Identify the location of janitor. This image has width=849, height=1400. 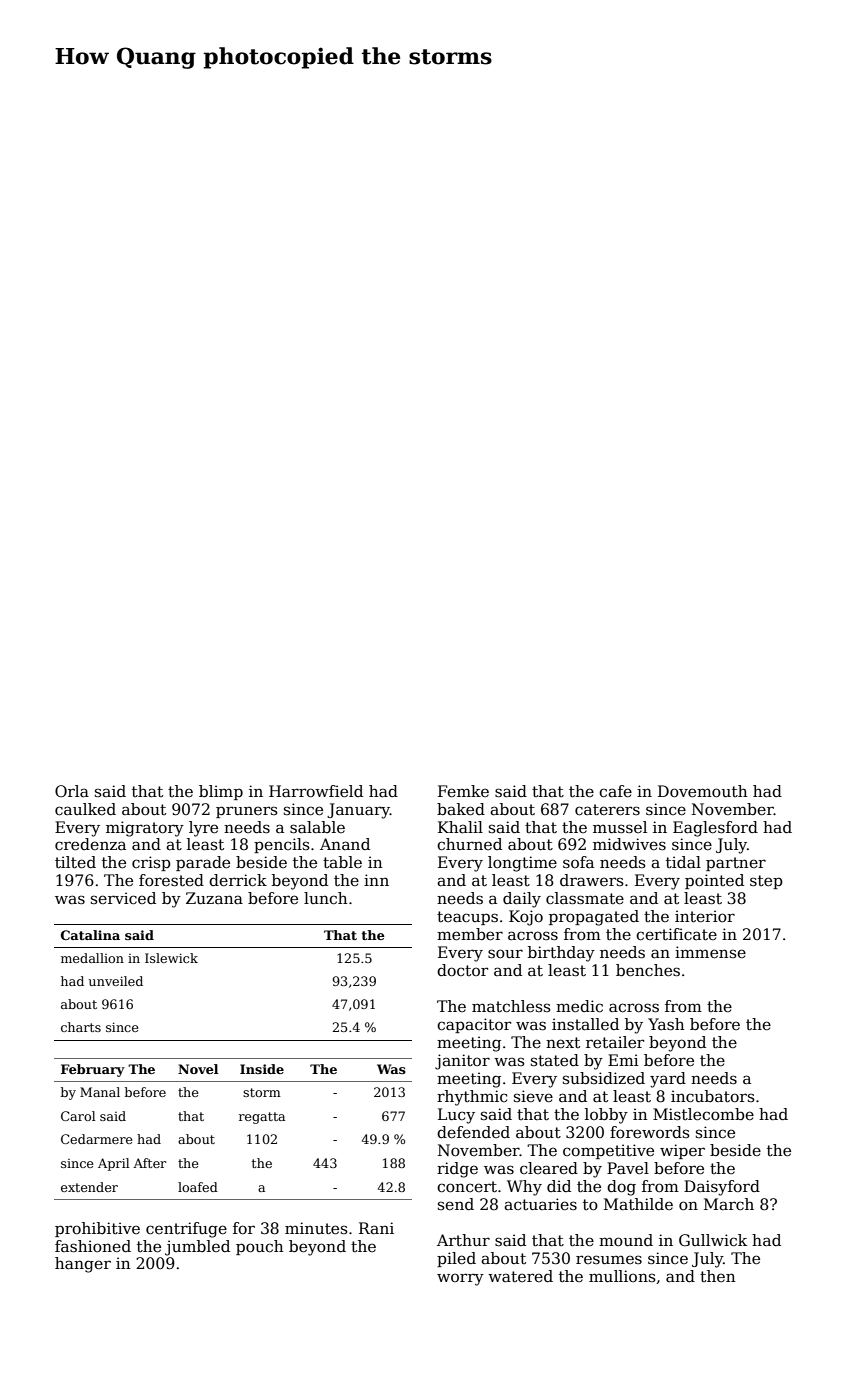
(462, 1062).
